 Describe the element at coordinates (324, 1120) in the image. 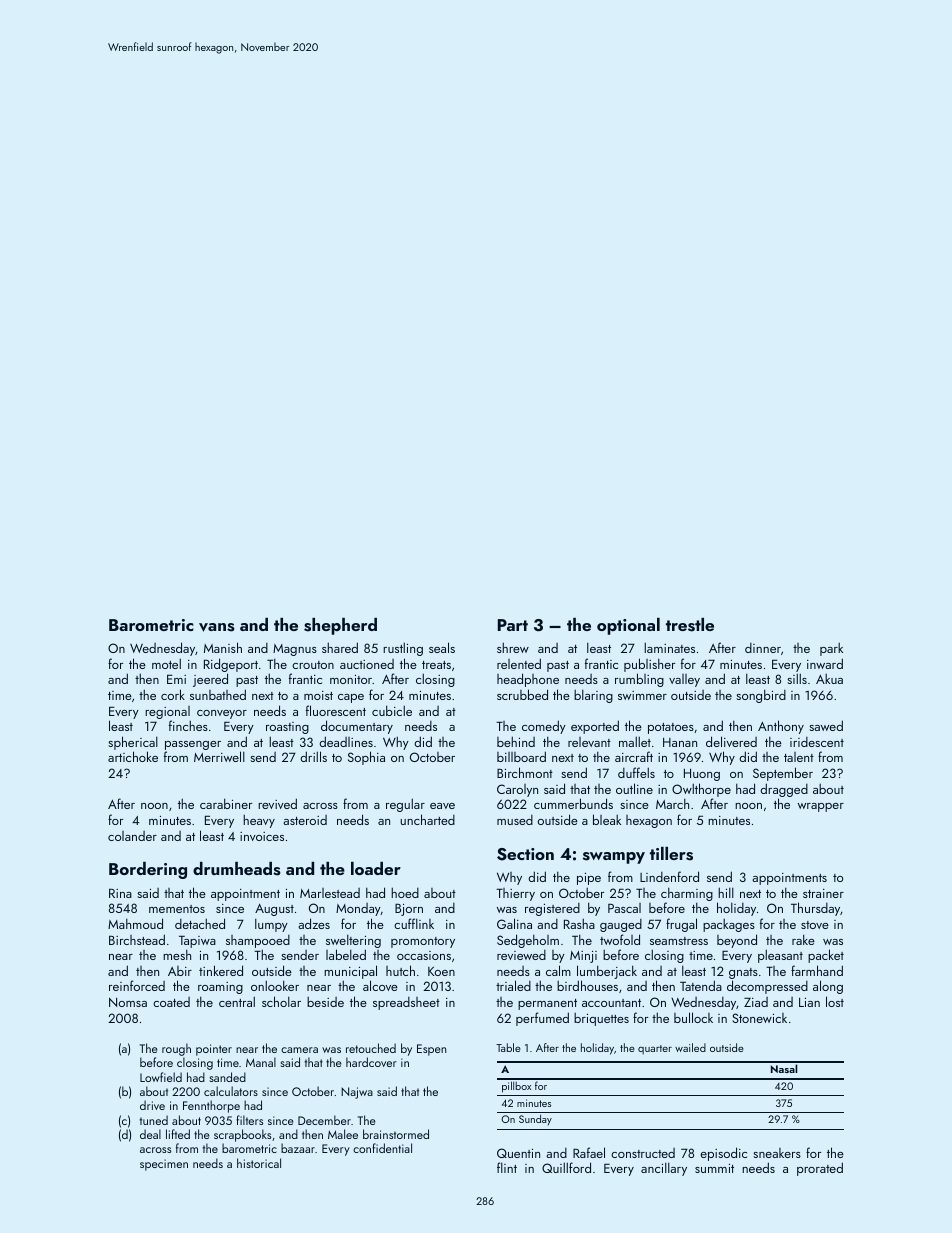

I see `December` at that location.
